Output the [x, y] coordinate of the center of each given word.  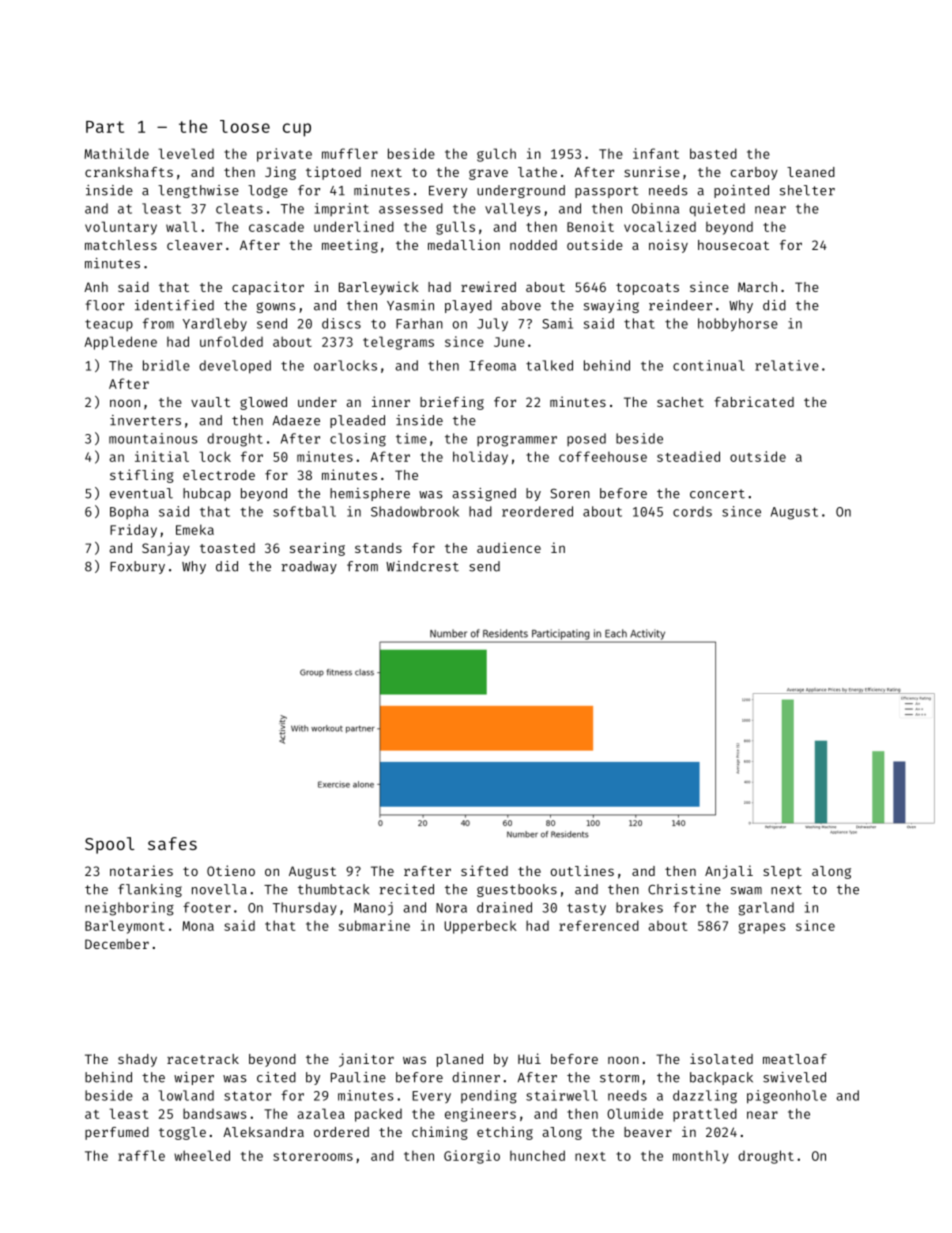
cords [692, 511]
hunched [537, 1155]
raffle [141, 1155]
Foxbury [137, 567]
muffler [350, 153]
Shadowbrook [415, 511]
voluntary [121, 228]
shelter [807, 190]
